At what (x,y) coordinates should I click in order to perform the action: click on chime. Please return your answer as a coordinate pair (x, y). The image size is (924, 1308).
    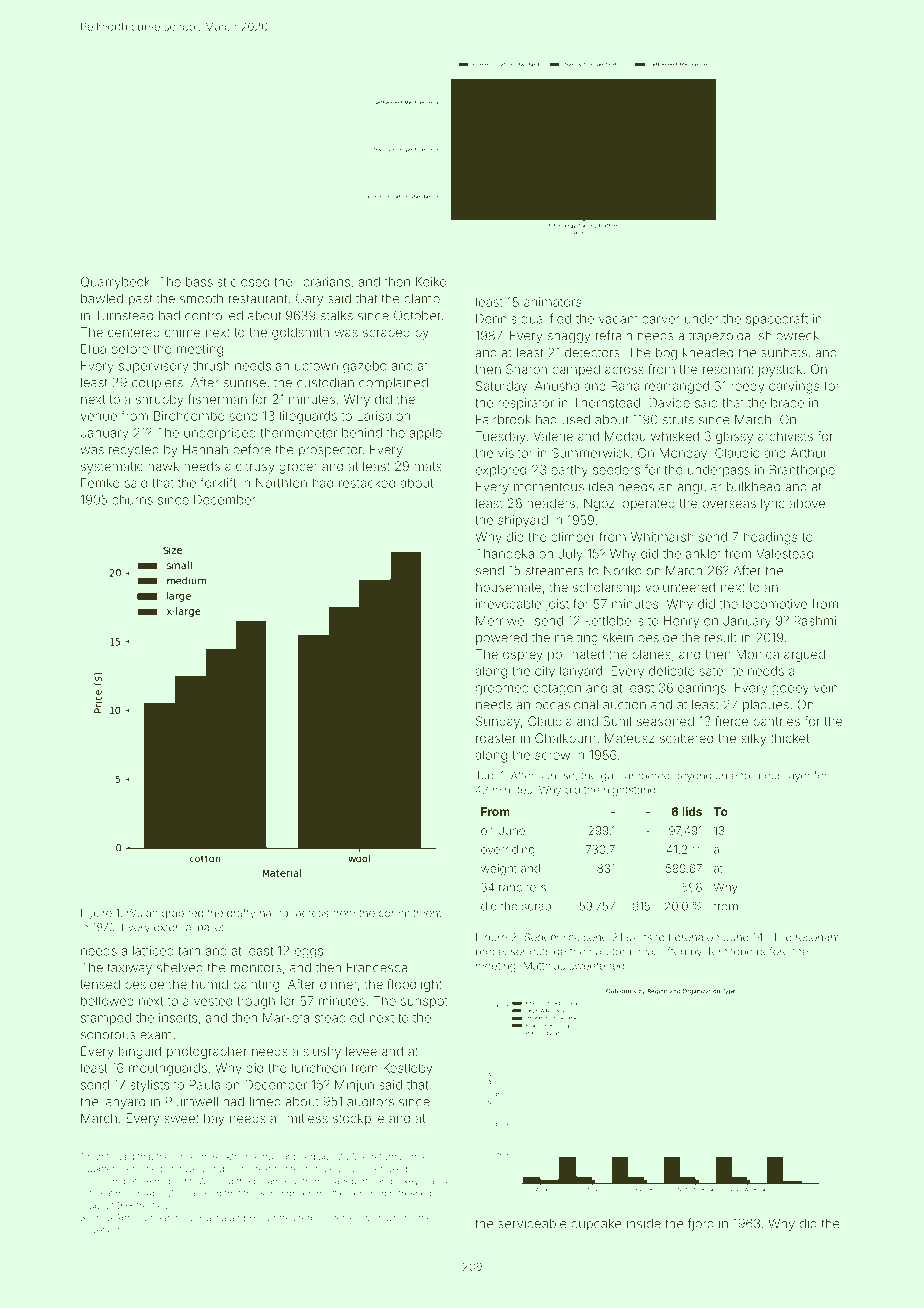
    Looking at the image, I should click on (183, 332).
